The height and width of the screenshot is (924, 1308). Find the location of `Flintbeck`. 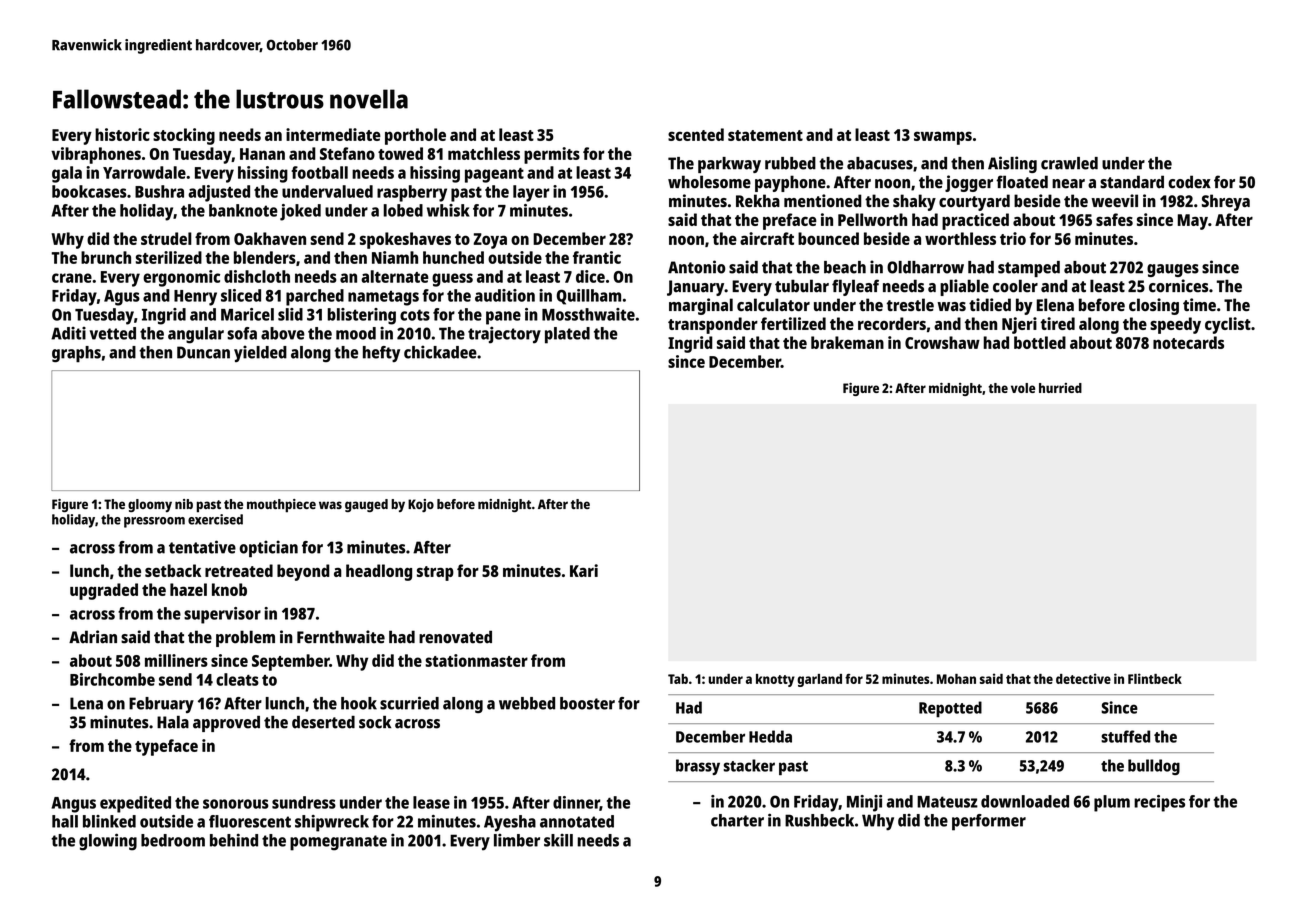

Flintbeck is located at coordinates (1155, 678).
